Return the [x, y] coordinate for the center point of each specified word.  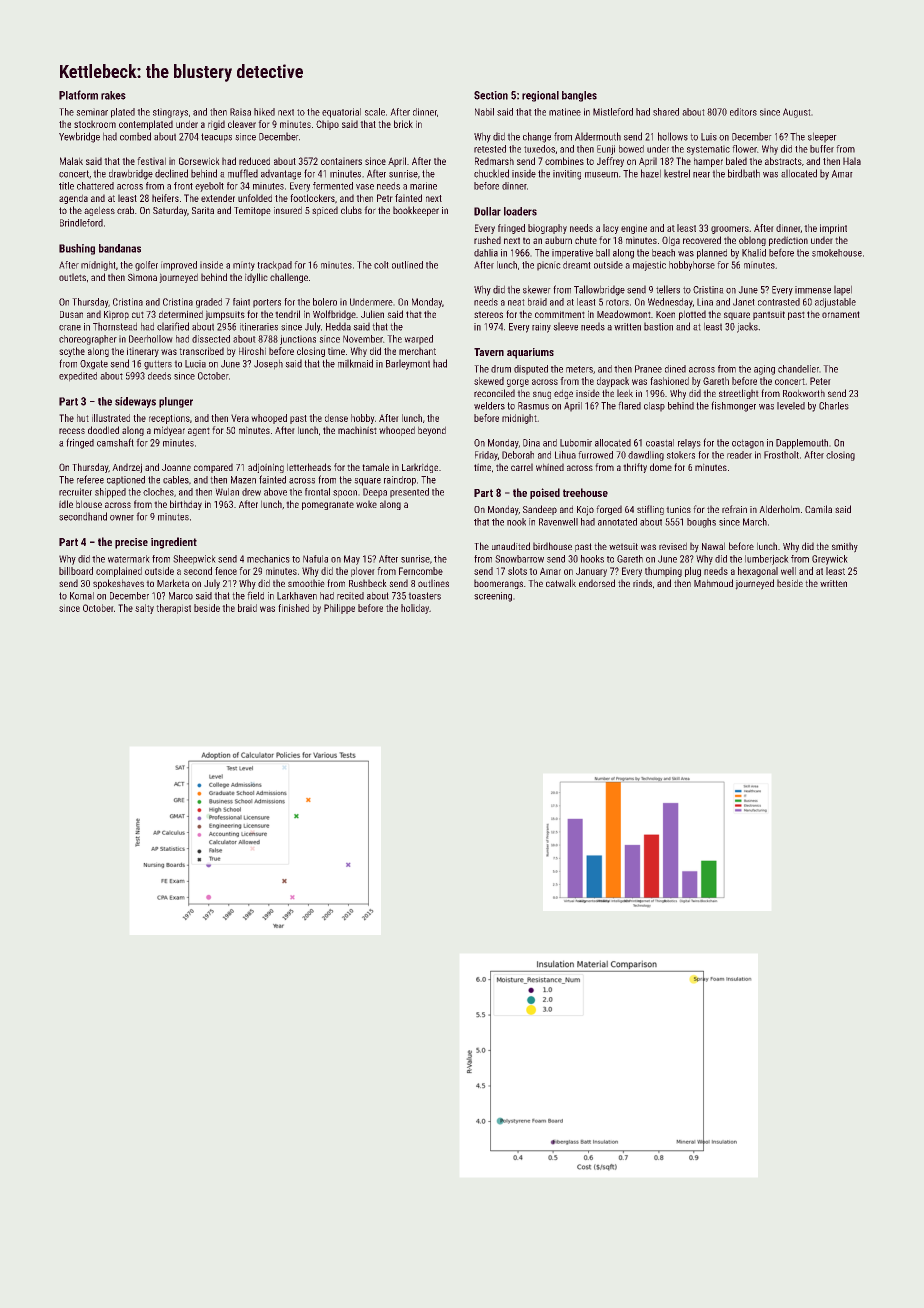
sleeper [822, 137]
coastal [660, 443]
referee [90, 479]
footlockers [312, 198]
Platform [78, 95]
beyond [432, 431]
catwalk [561, 583]
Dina [531, 443]
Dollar [487, 211]
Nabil [484, 112]
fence [226, 571]
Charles [834, 406]
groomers [730, 230]
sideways [135, 402]
